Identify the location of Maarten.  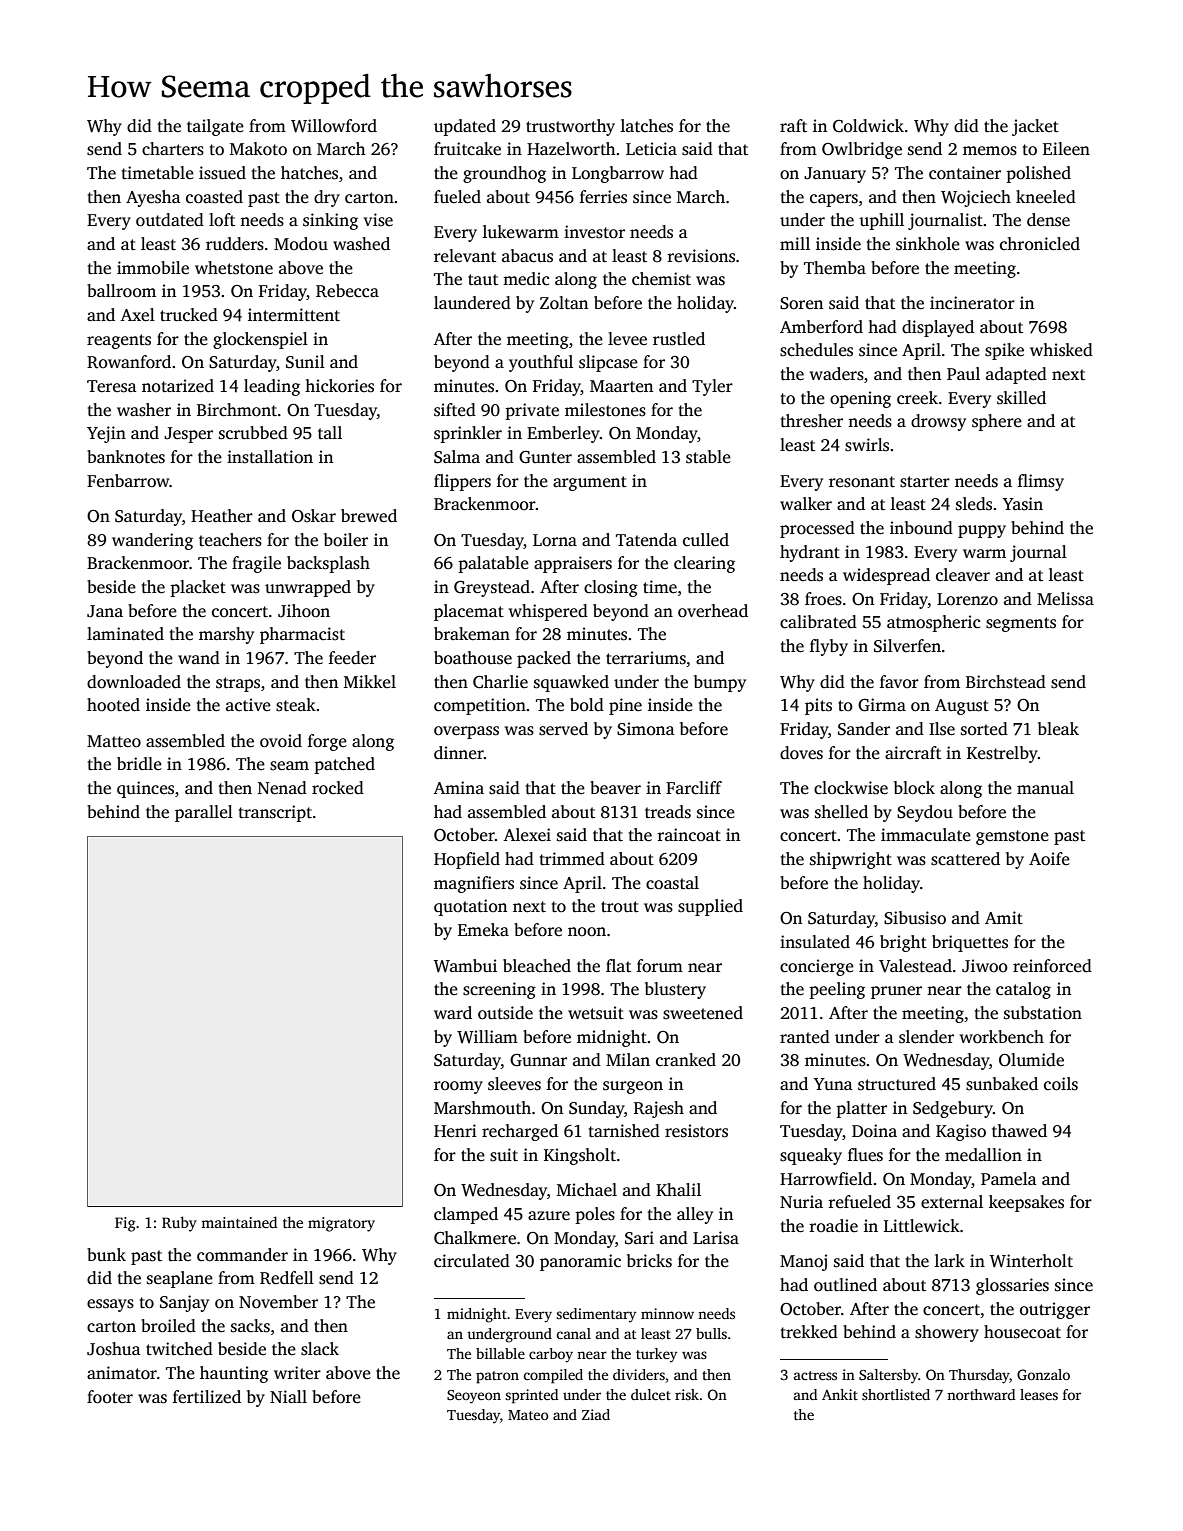
(621, 386).
